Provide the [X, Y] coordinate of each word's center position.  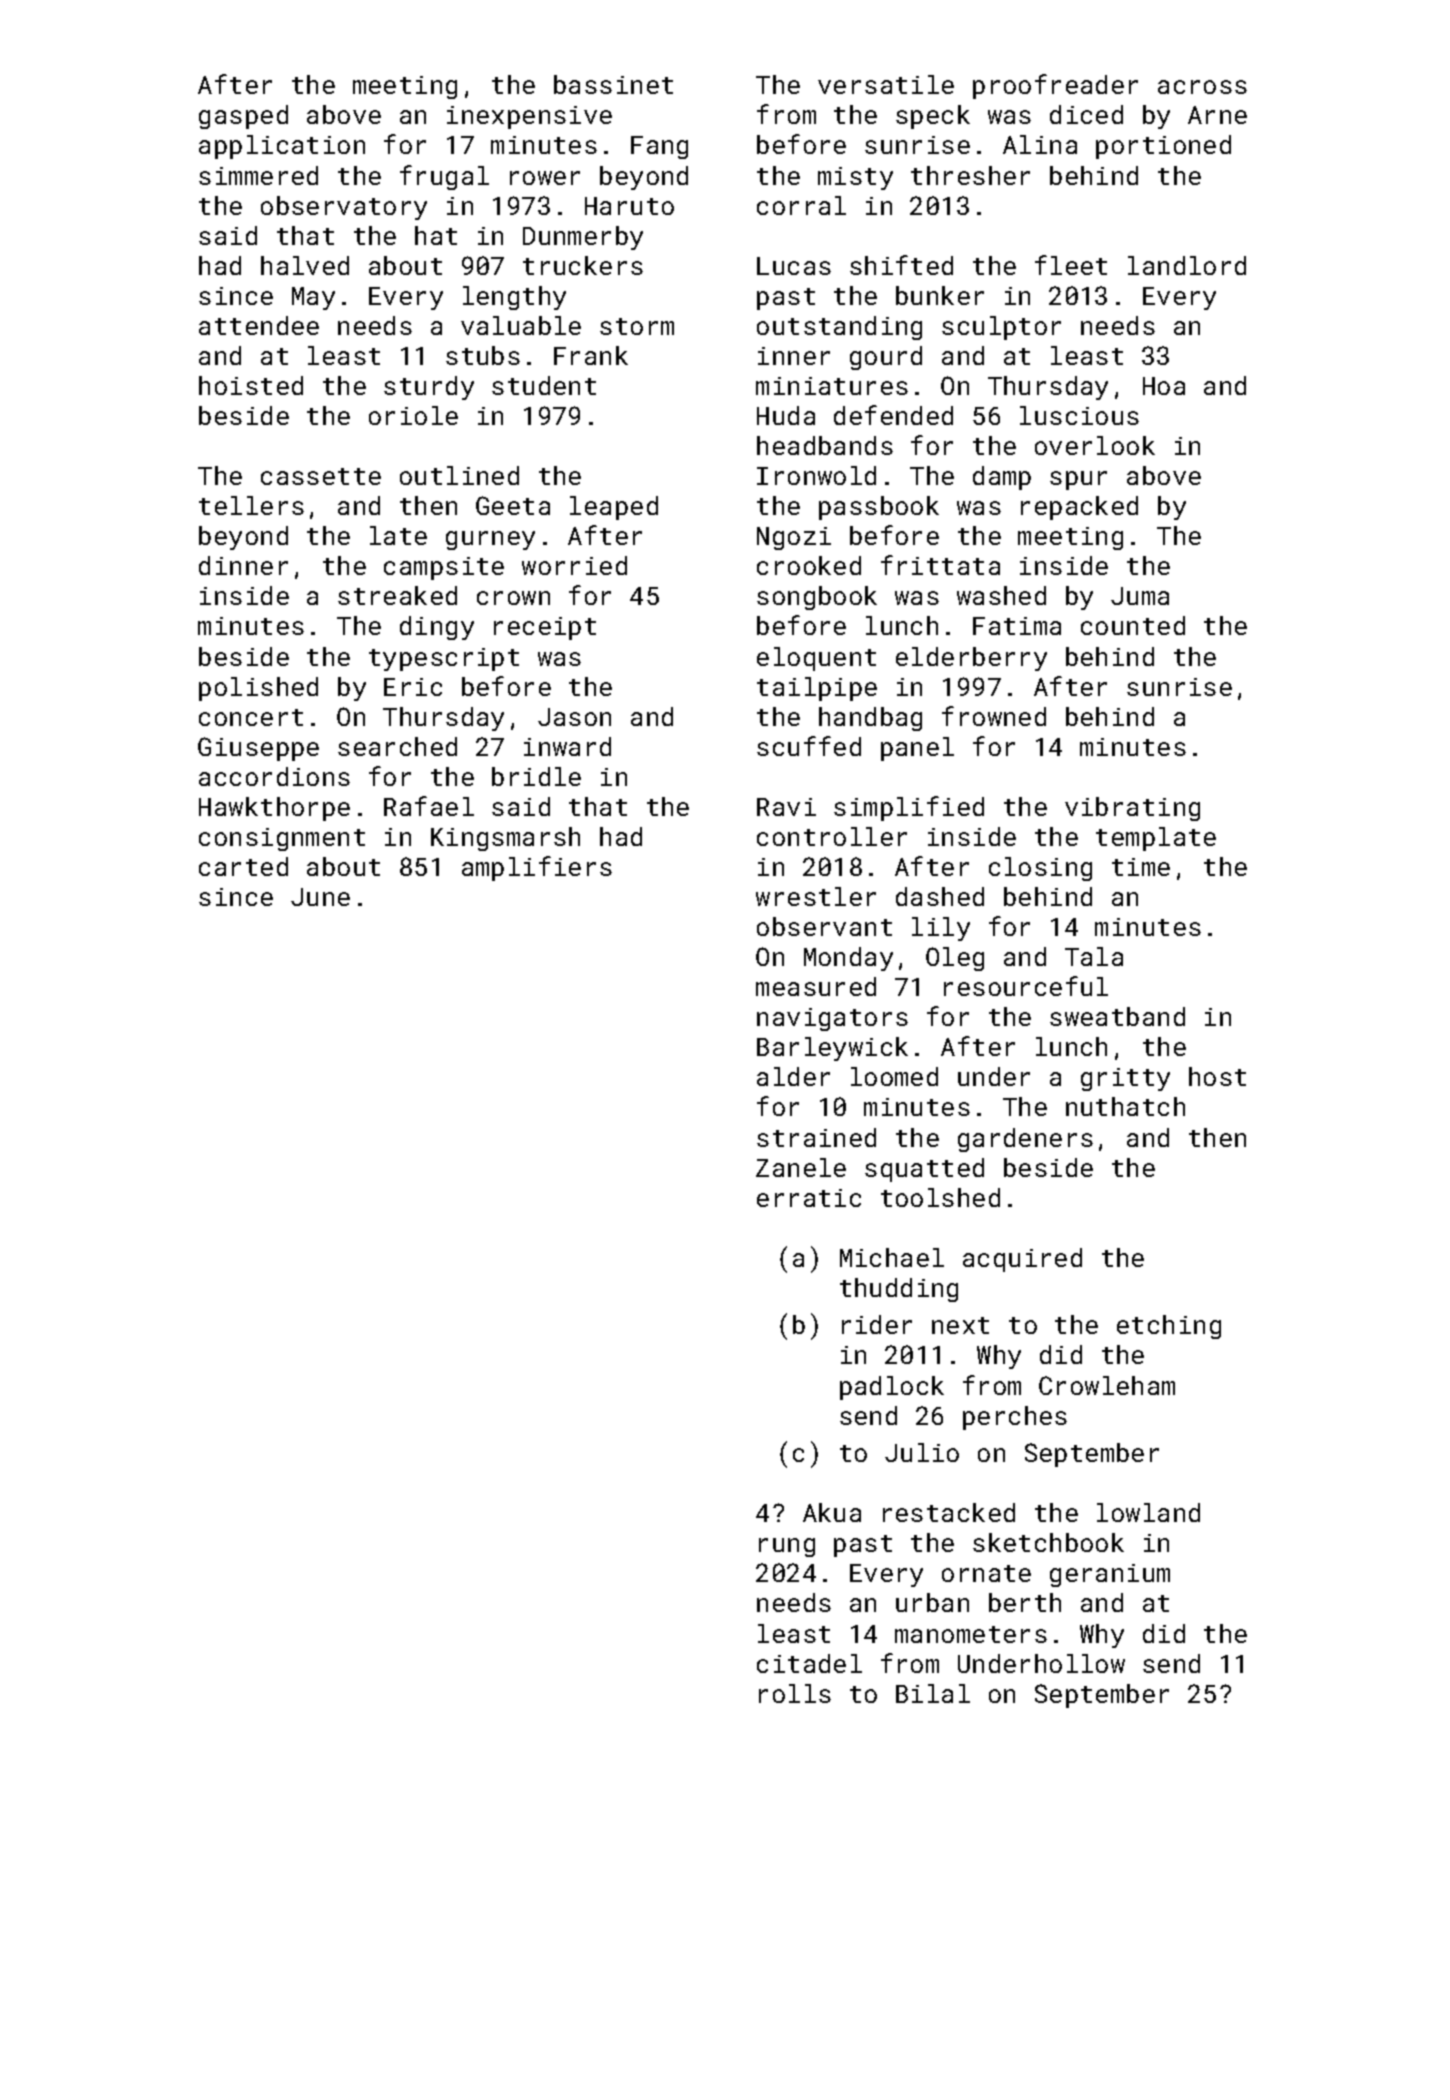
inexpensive [529, 117]
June [320, 897]
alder [793, 1076]
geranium [1110, 1575]
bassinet [613, 84]
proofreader [1055, 86]
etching [1169, 1327]
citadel [809, 1663]
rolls [795, 1693]
